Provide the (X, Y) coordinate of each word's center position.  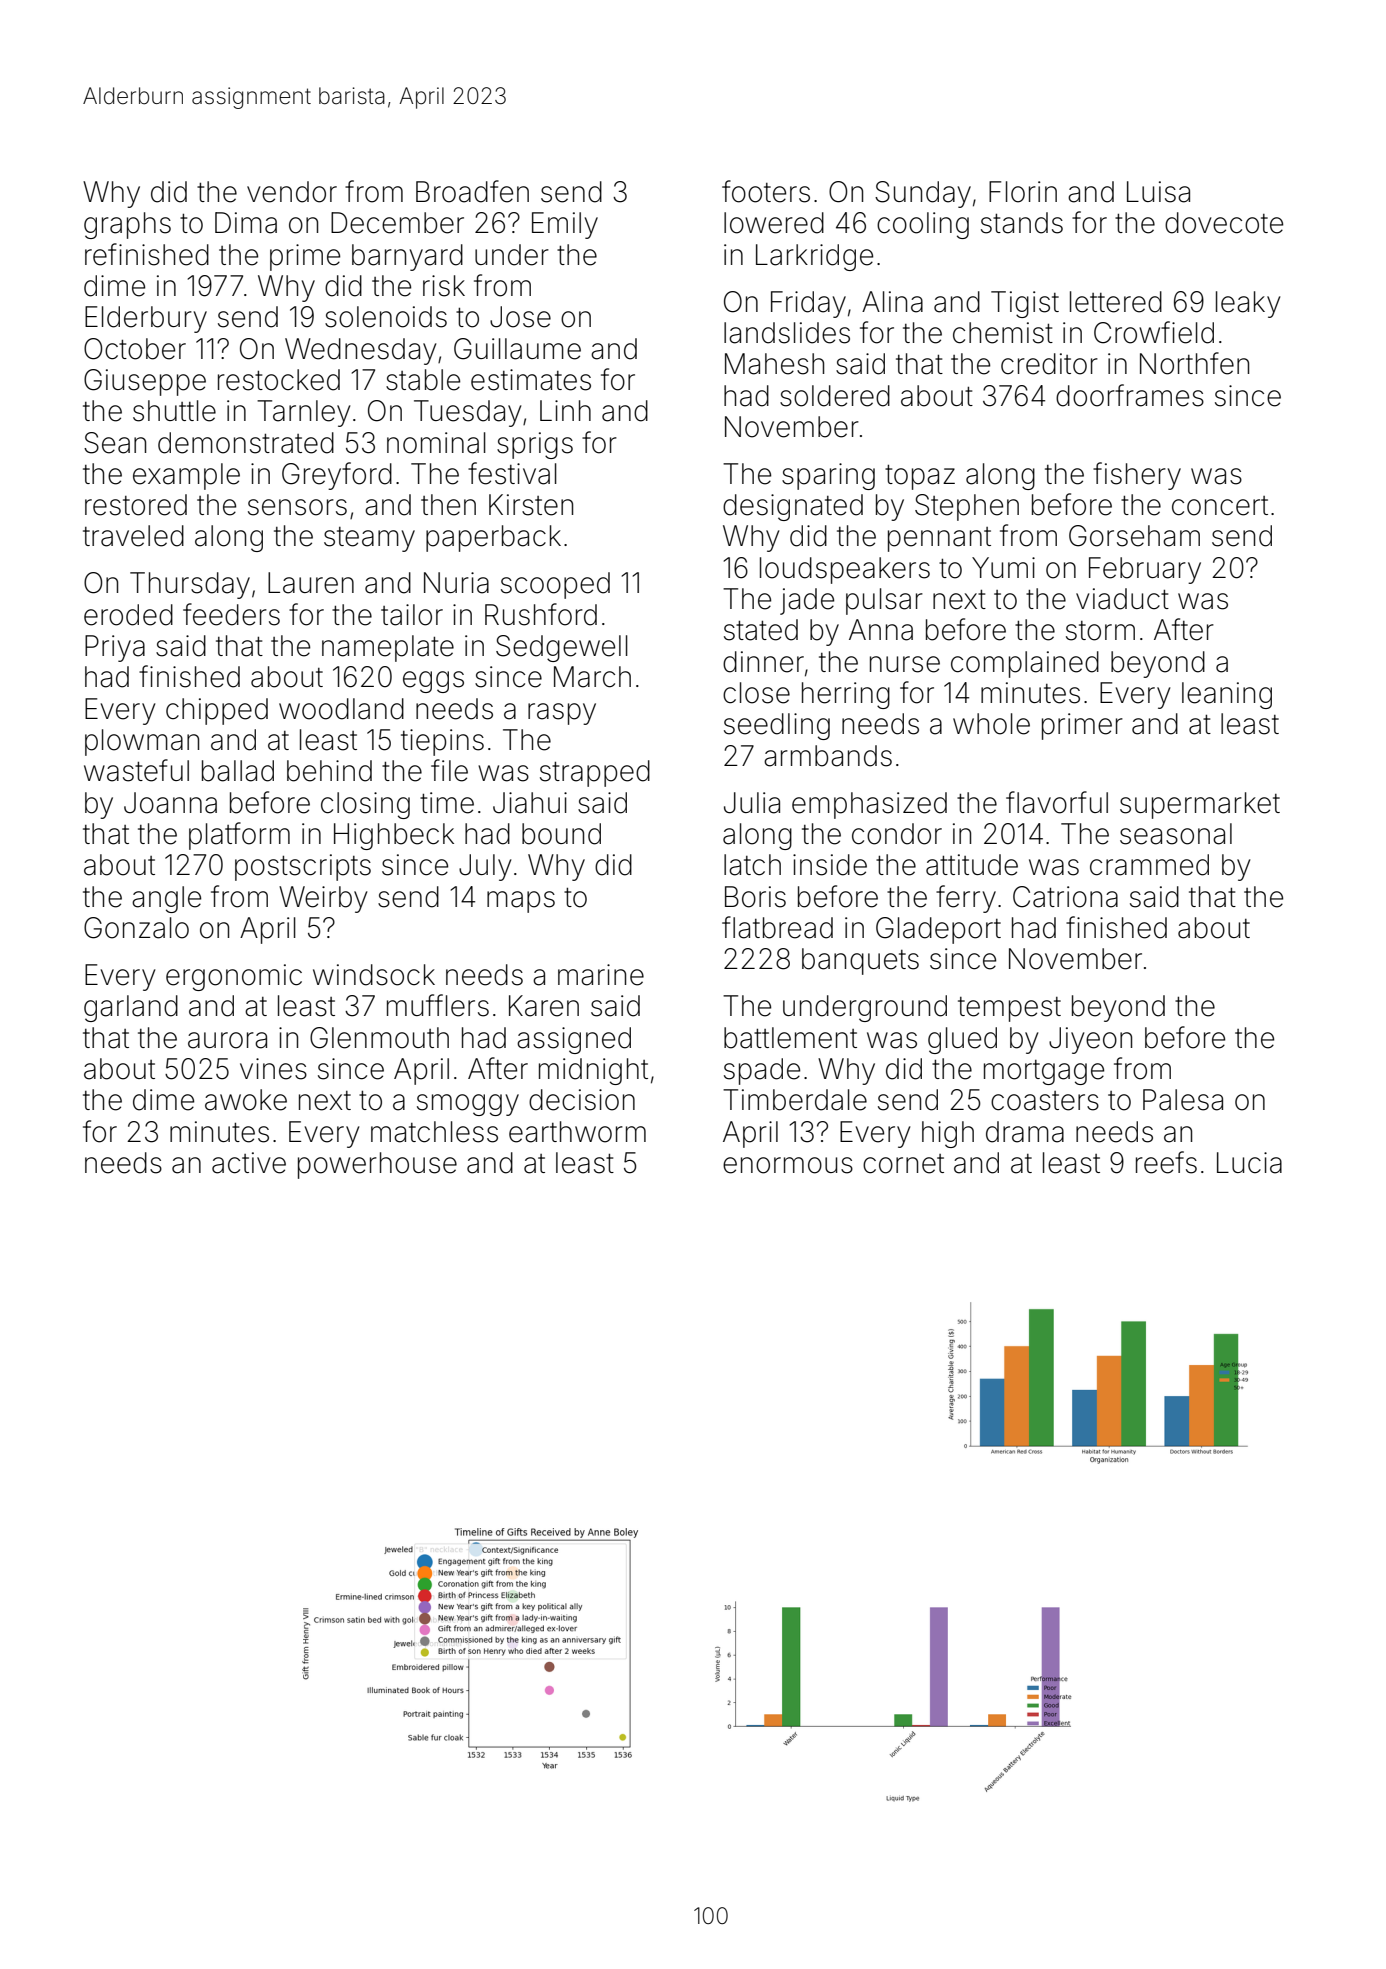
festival (512, 473)
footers (766, 191)
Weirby (323, 899)
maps (521, 902)
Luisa (1158, 192)
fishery (1137, 476)
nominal (436, 443)
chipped (217, 711)
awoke (246, 1100)
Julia (752, 803)
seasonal (1176, 834)
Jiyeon (1090, 1040)
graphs (127, 225)
